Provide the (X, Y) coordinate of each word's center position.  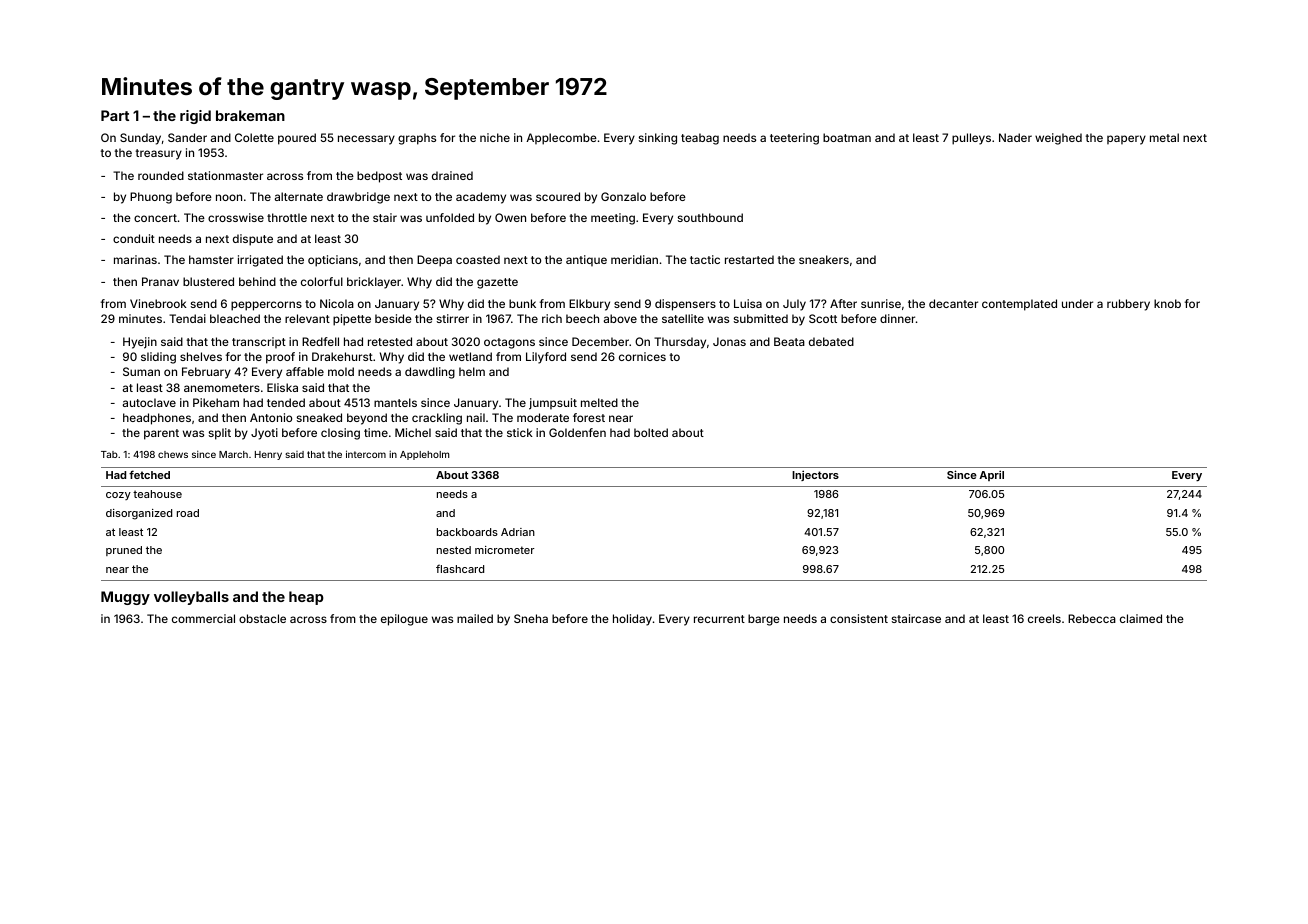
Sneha (531, 618)
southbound (710, 217)
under (1077, 303)
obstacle (262, 618)
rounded (161, 175)
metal (1164, 137)
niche (495, 137)
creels (1044, 618)
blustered (208, 281)
